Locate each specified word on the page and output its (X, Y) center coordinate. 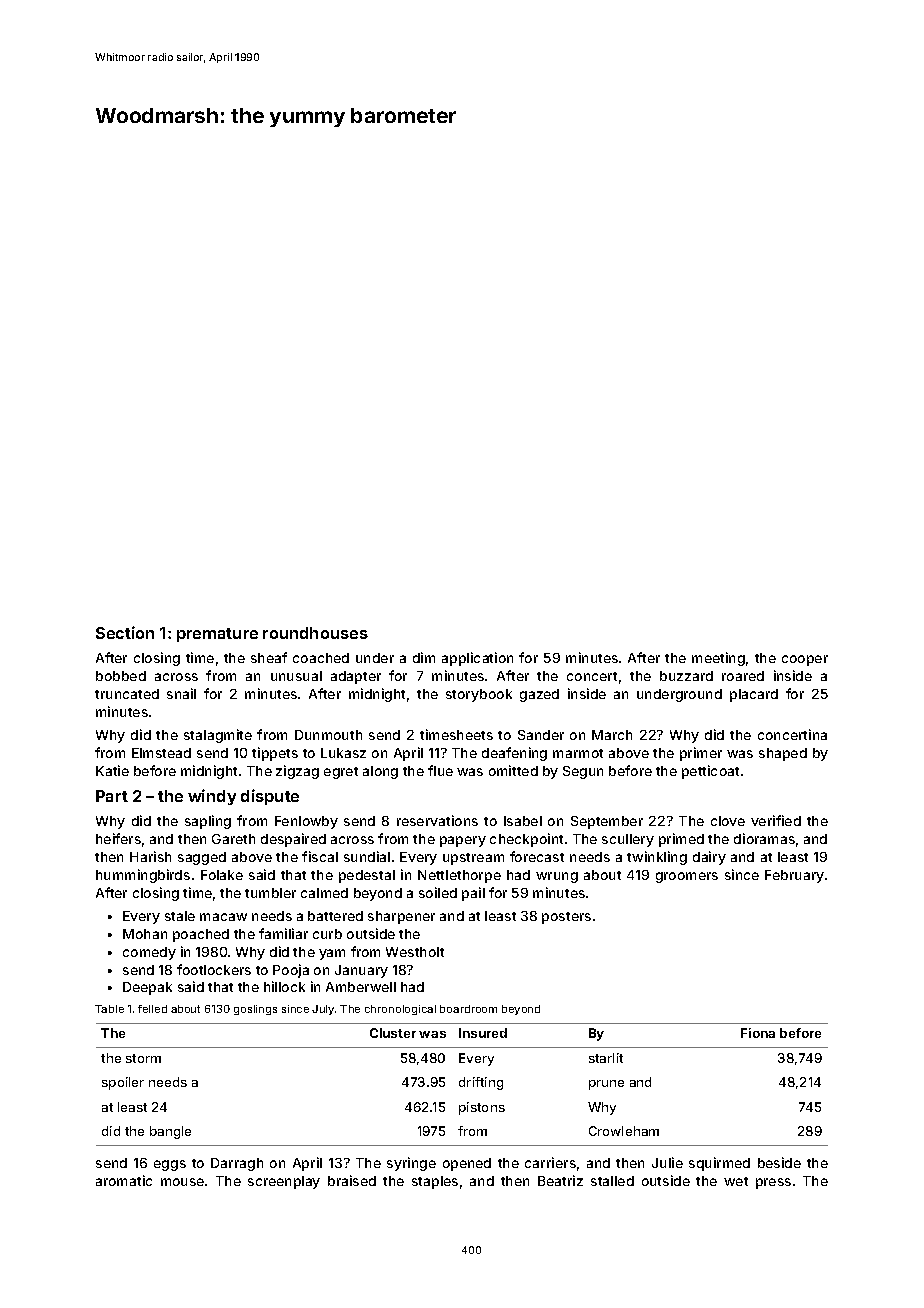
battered (335, 916)
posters (566, 918)
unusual (296, 676)
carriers (550, 1162)
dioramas (764, 838)
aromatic (124, 1180)
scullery (628, 840)
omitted (513, 770)
